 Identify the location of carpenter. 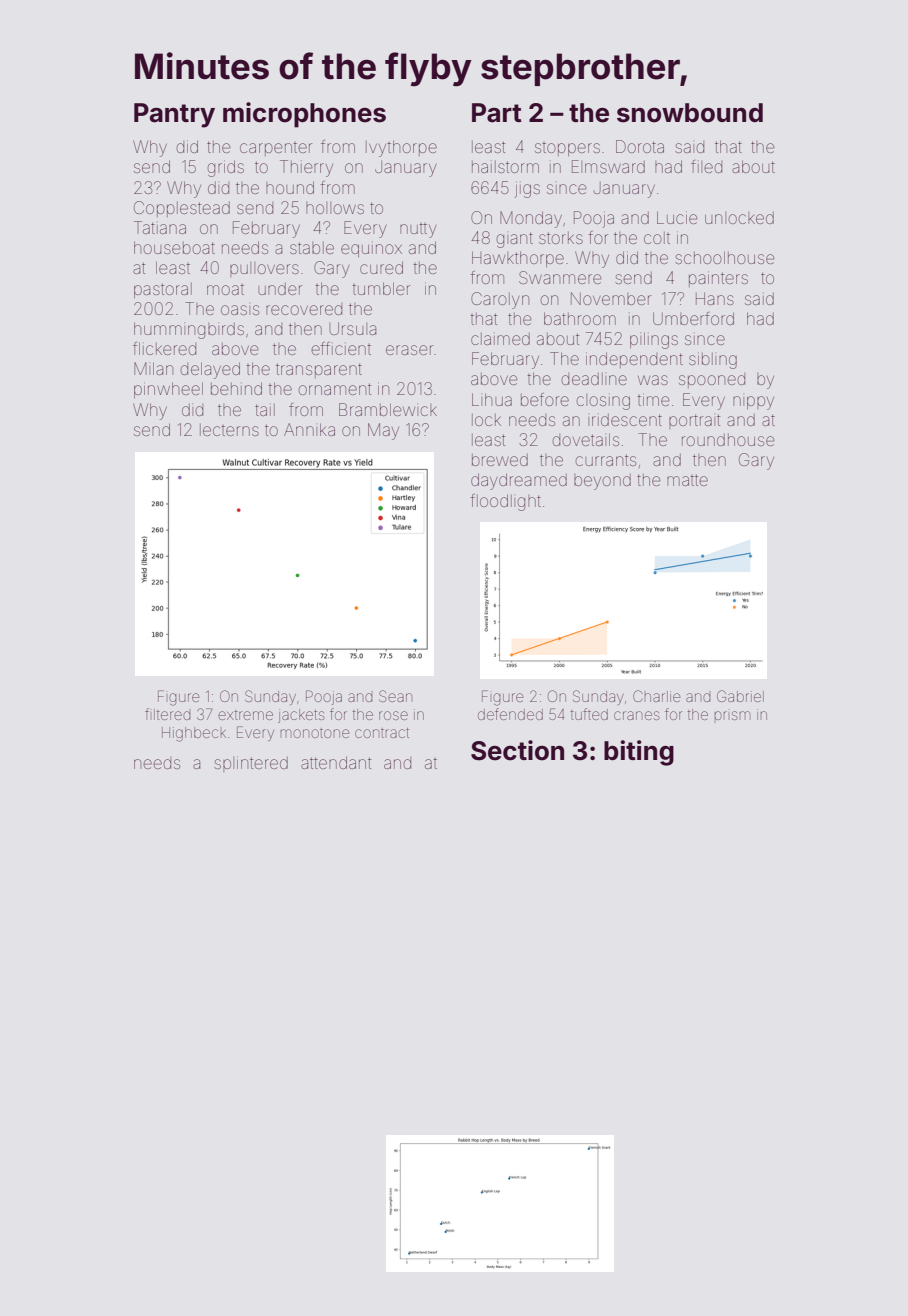
(276, 149).
